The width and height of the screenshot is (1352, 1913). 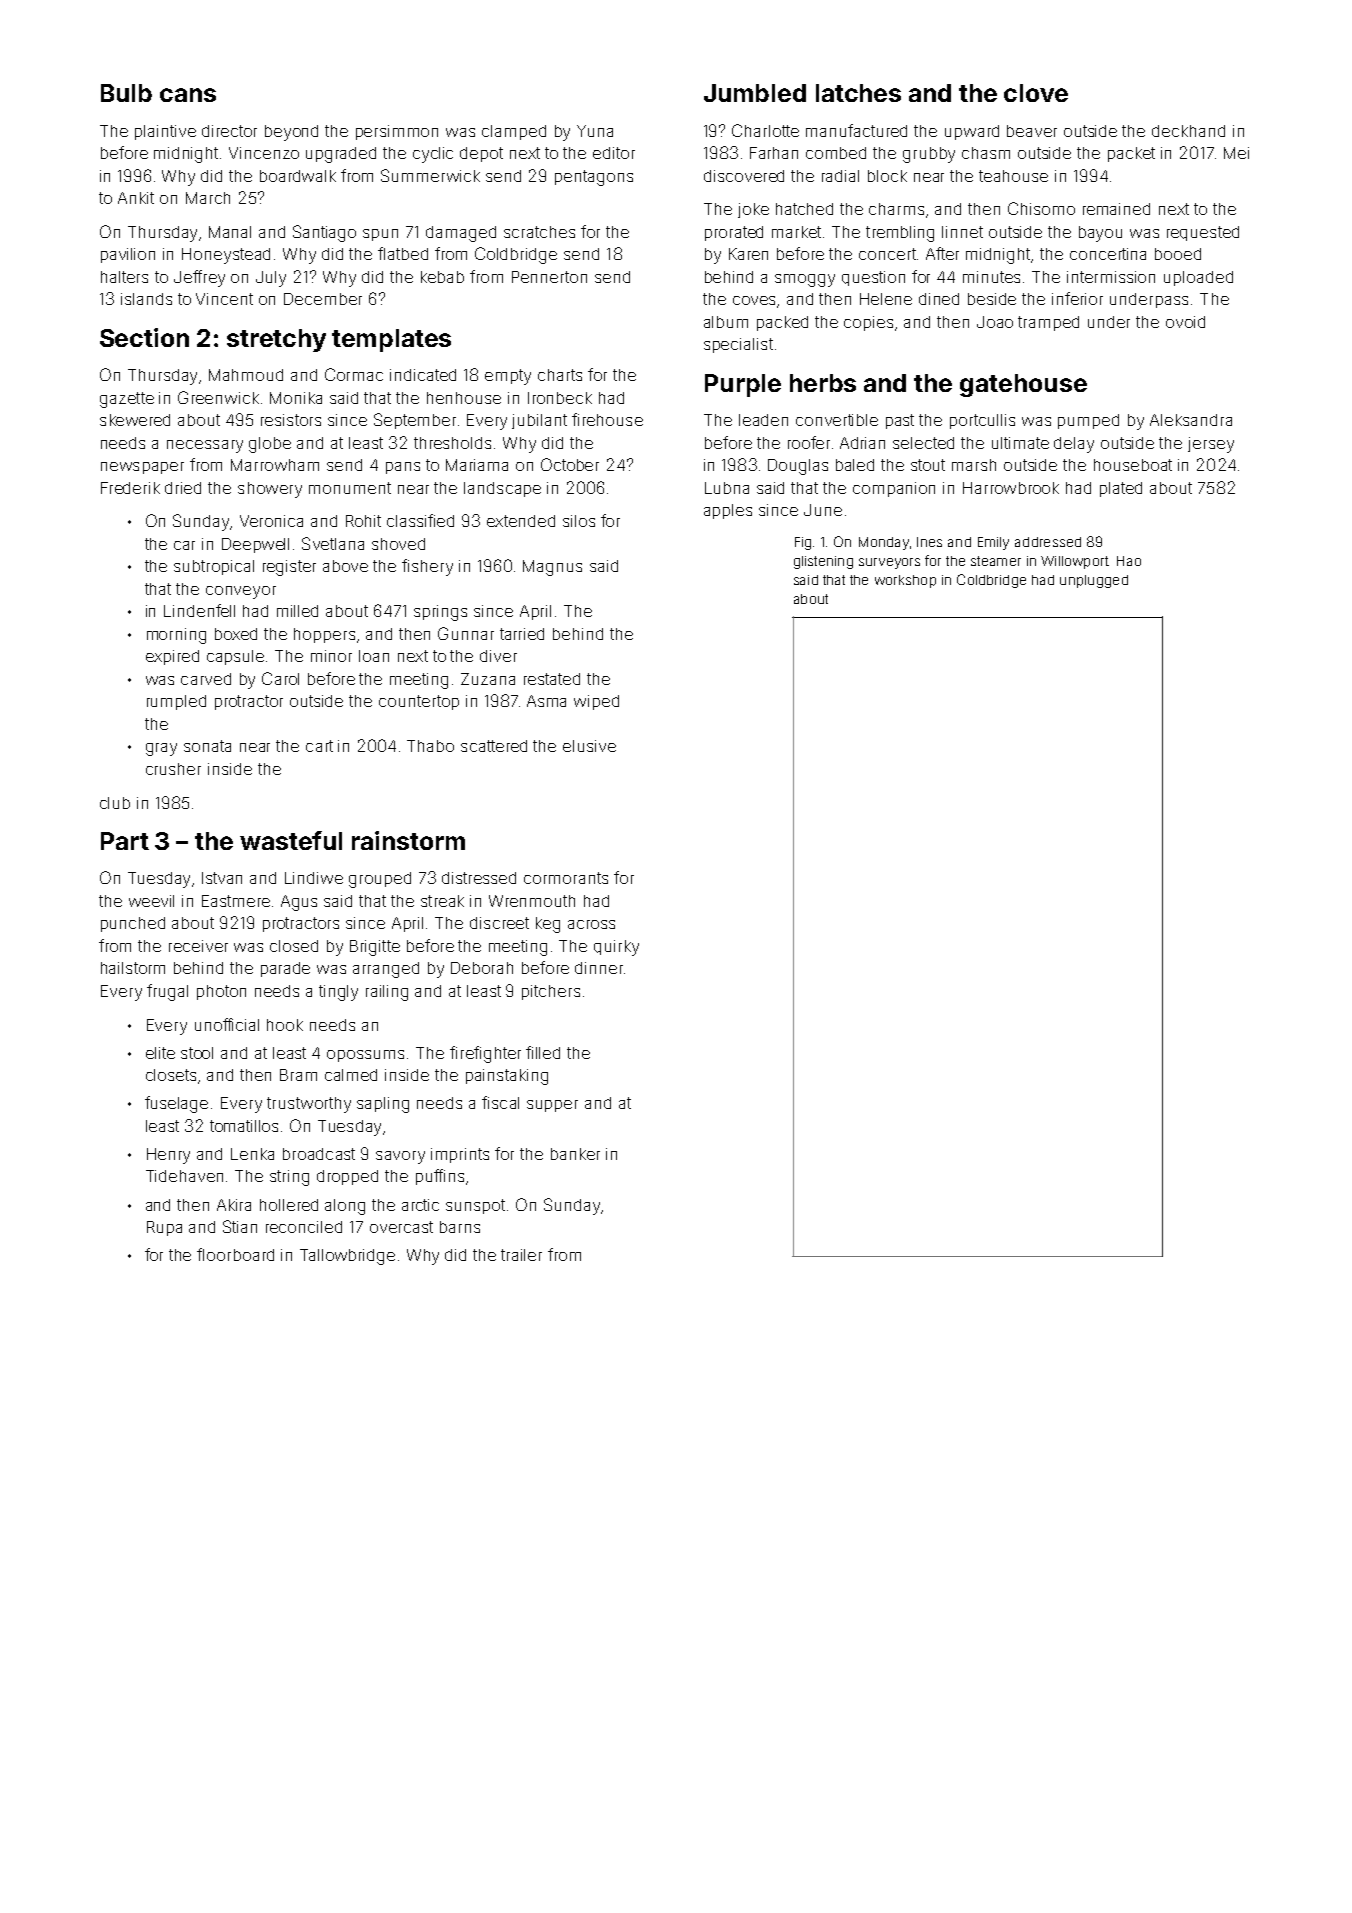 What do you see at coordinates (1077, 298) in the screenshot?
I see `inferior` at bounding box center [1077, 298].
